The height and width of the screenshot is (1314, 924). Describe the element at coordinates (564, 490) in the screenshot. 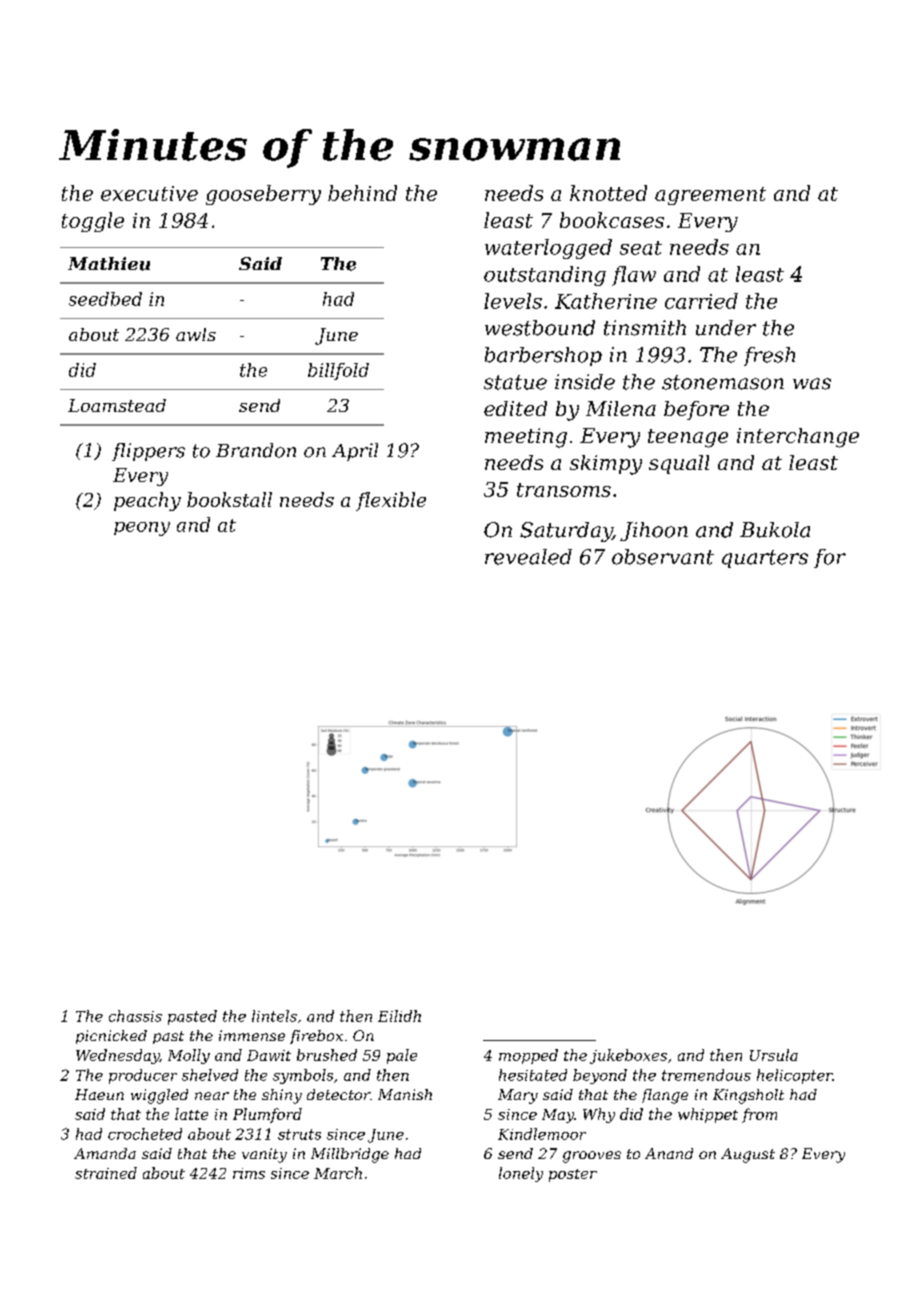

I see `transoms` at that location.
